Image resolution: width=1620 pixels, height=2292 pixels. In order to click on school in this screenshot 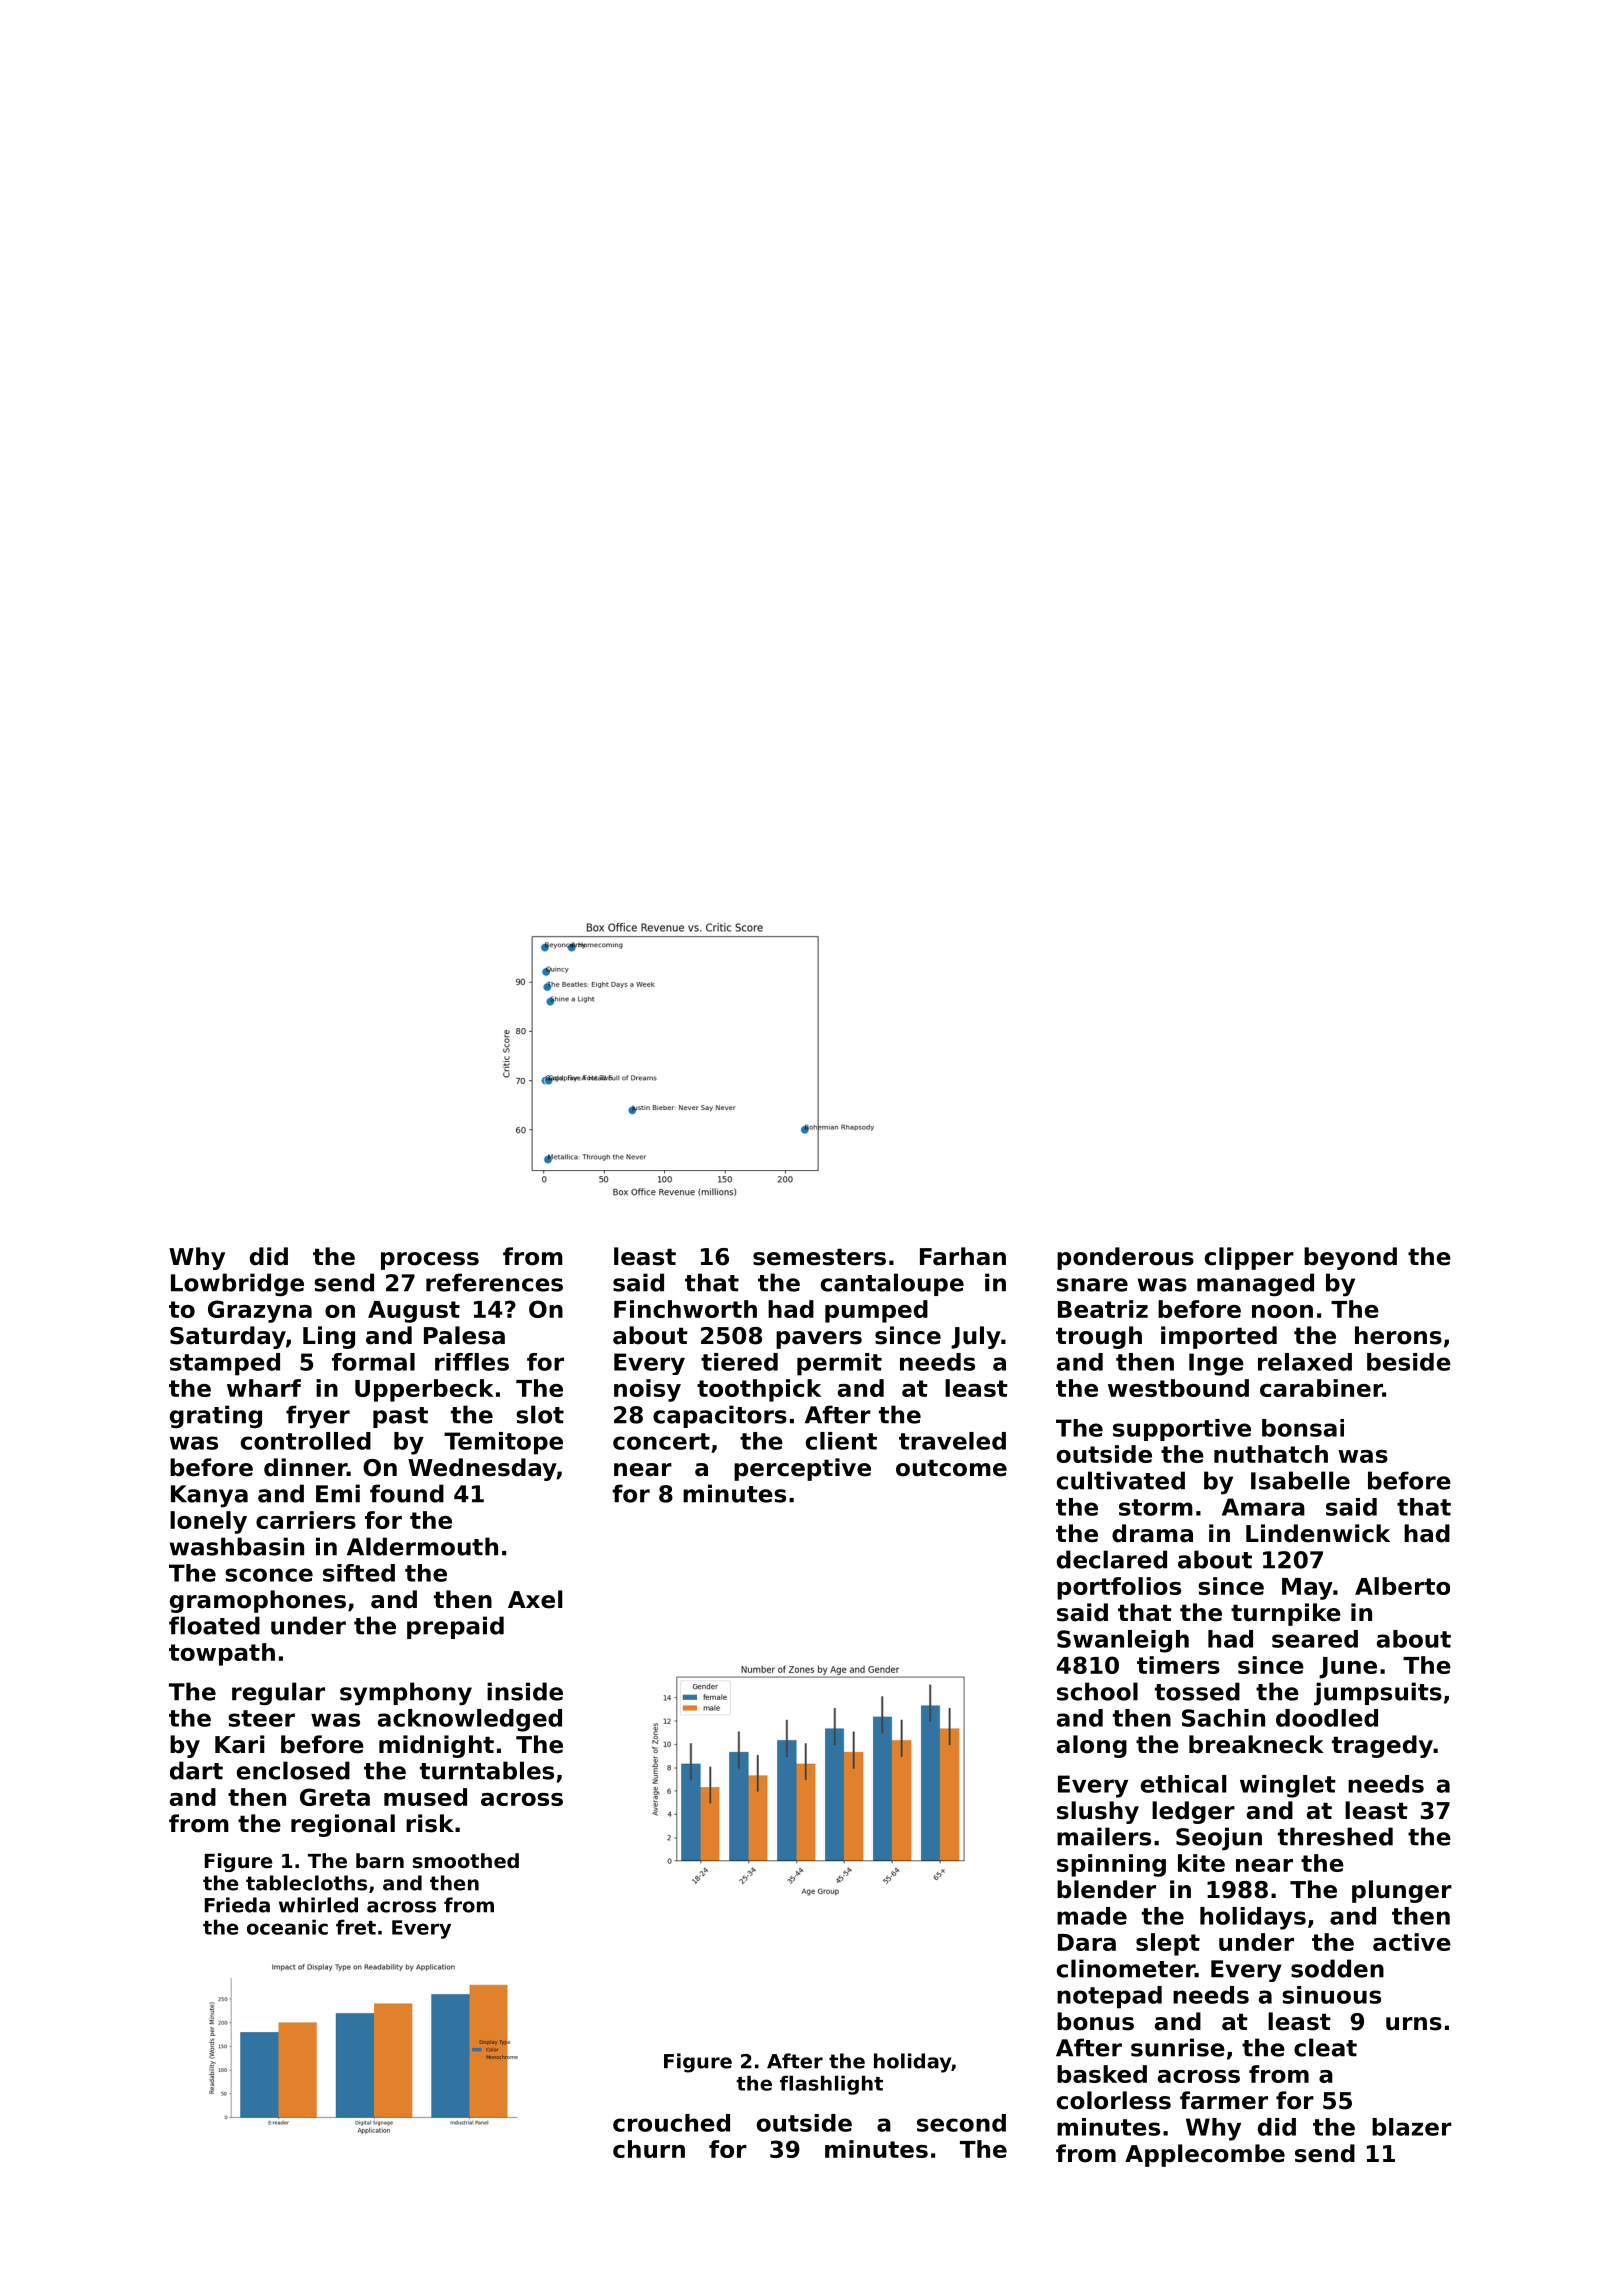, I will do `click(1097, 1691)`.
